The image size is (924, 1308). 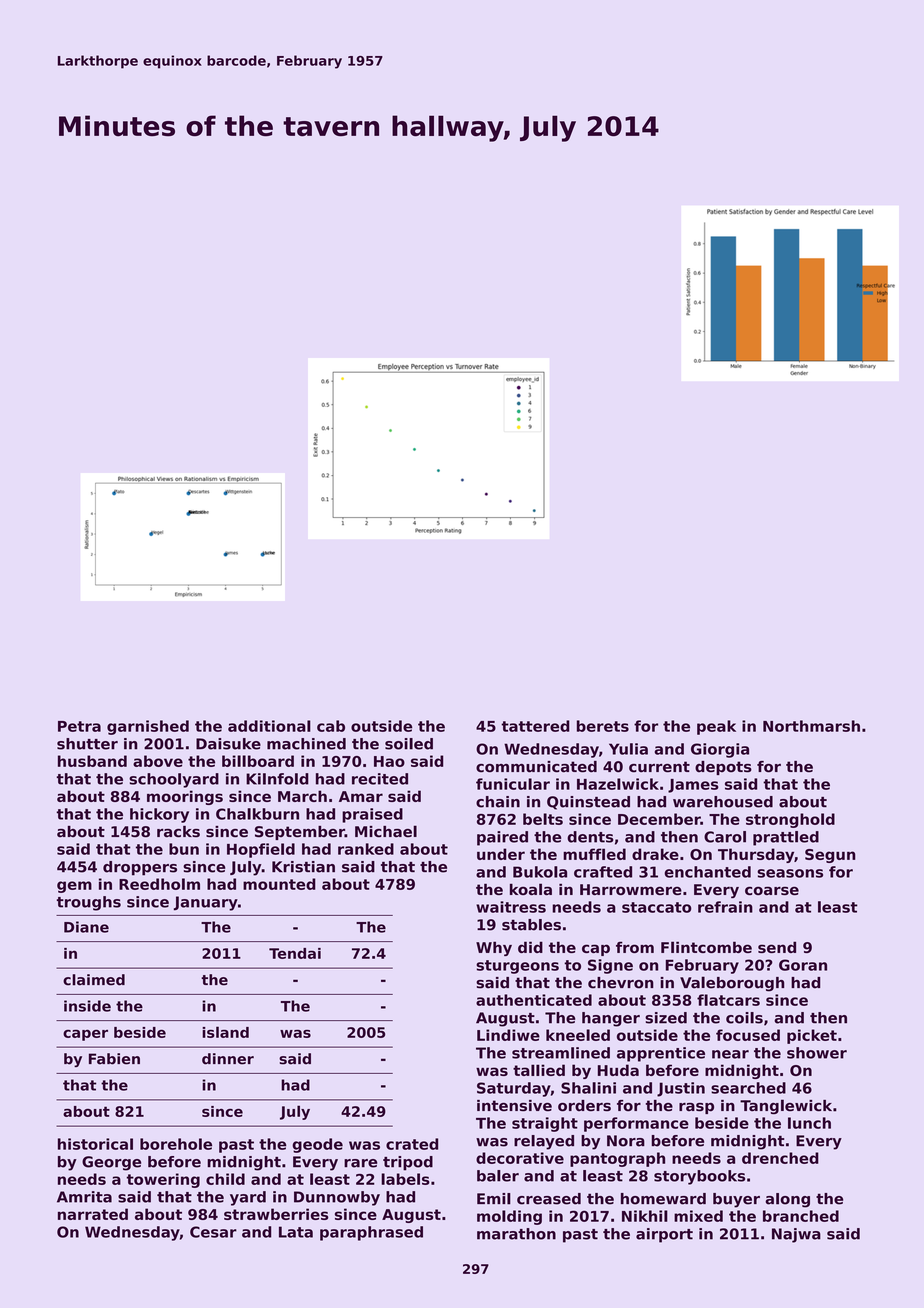 I want to click on caper, so click(x=85, y=1035).
